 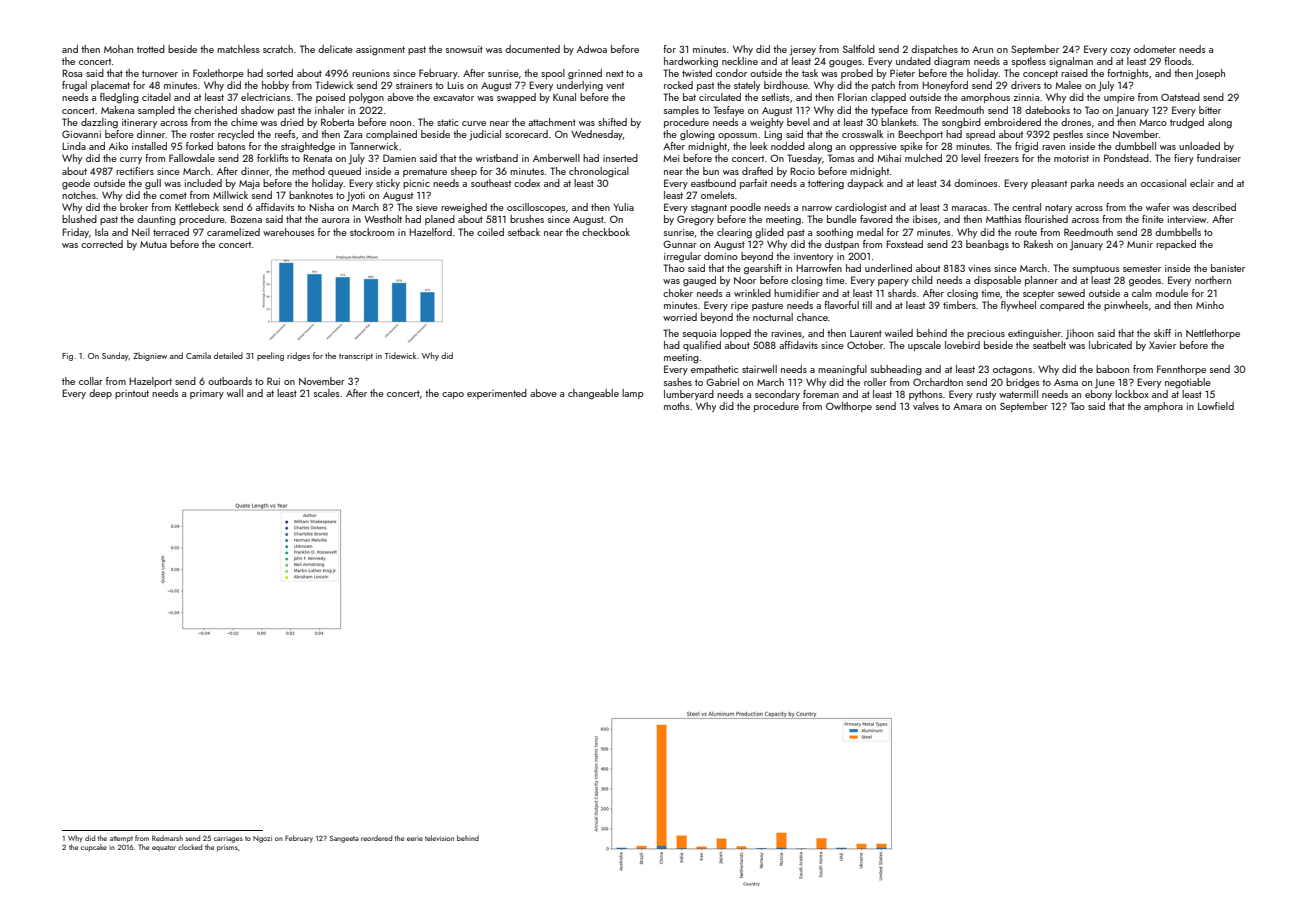 I want to click on attempt, so click(x=121, y=839).
